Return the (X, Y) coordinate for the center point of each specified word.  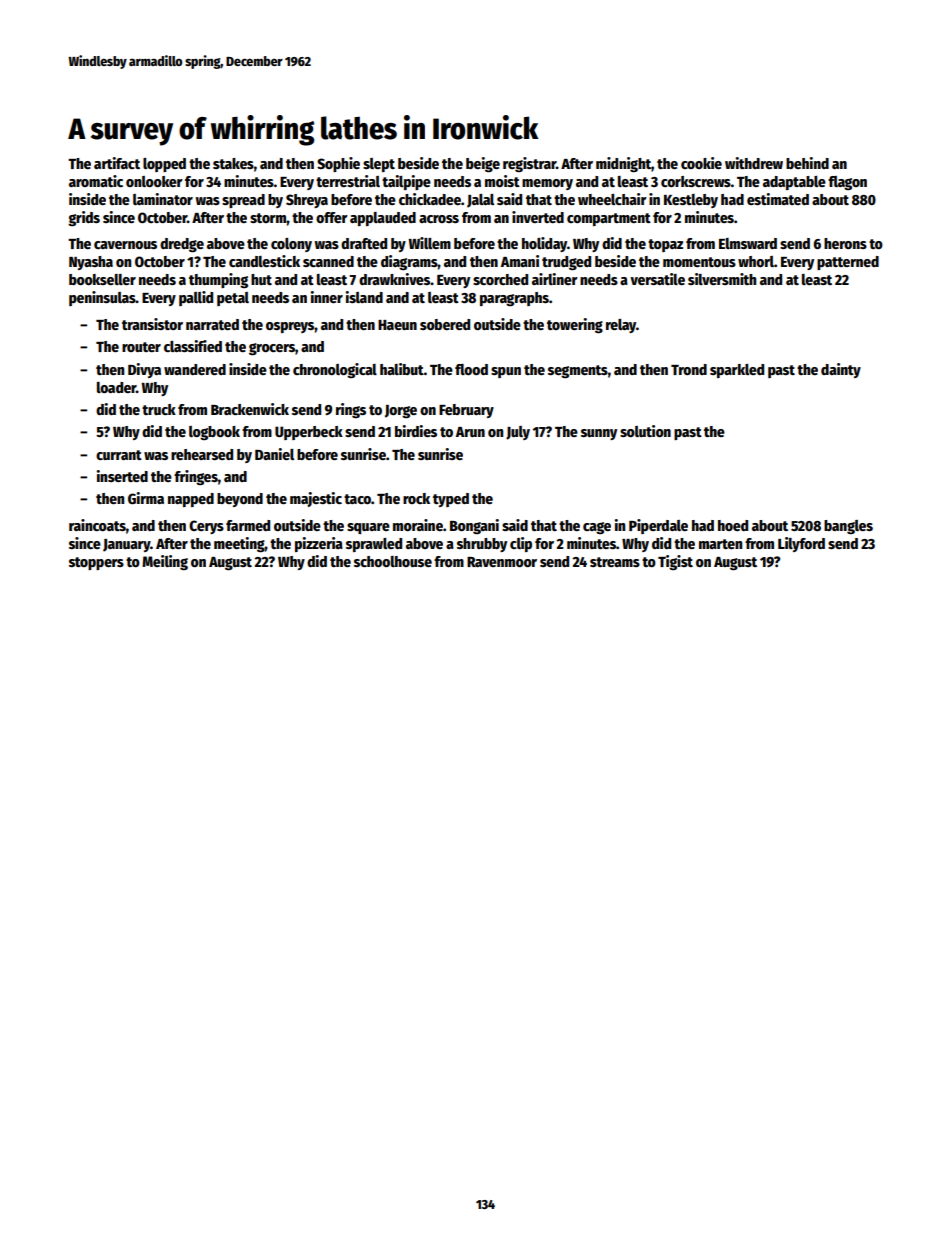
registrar (529, 164)
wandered (195, 369)
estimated (778, 199)
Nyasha (91, 263)
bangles (848, 527)
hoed (733, 525)
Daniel (274, 454)
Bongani (474, 526)
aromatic (96, 181)
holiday (544, 244)
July (518, 433)
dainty (841, 370)
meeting (239, 545)
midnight (623, 164)
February (466, 411)
